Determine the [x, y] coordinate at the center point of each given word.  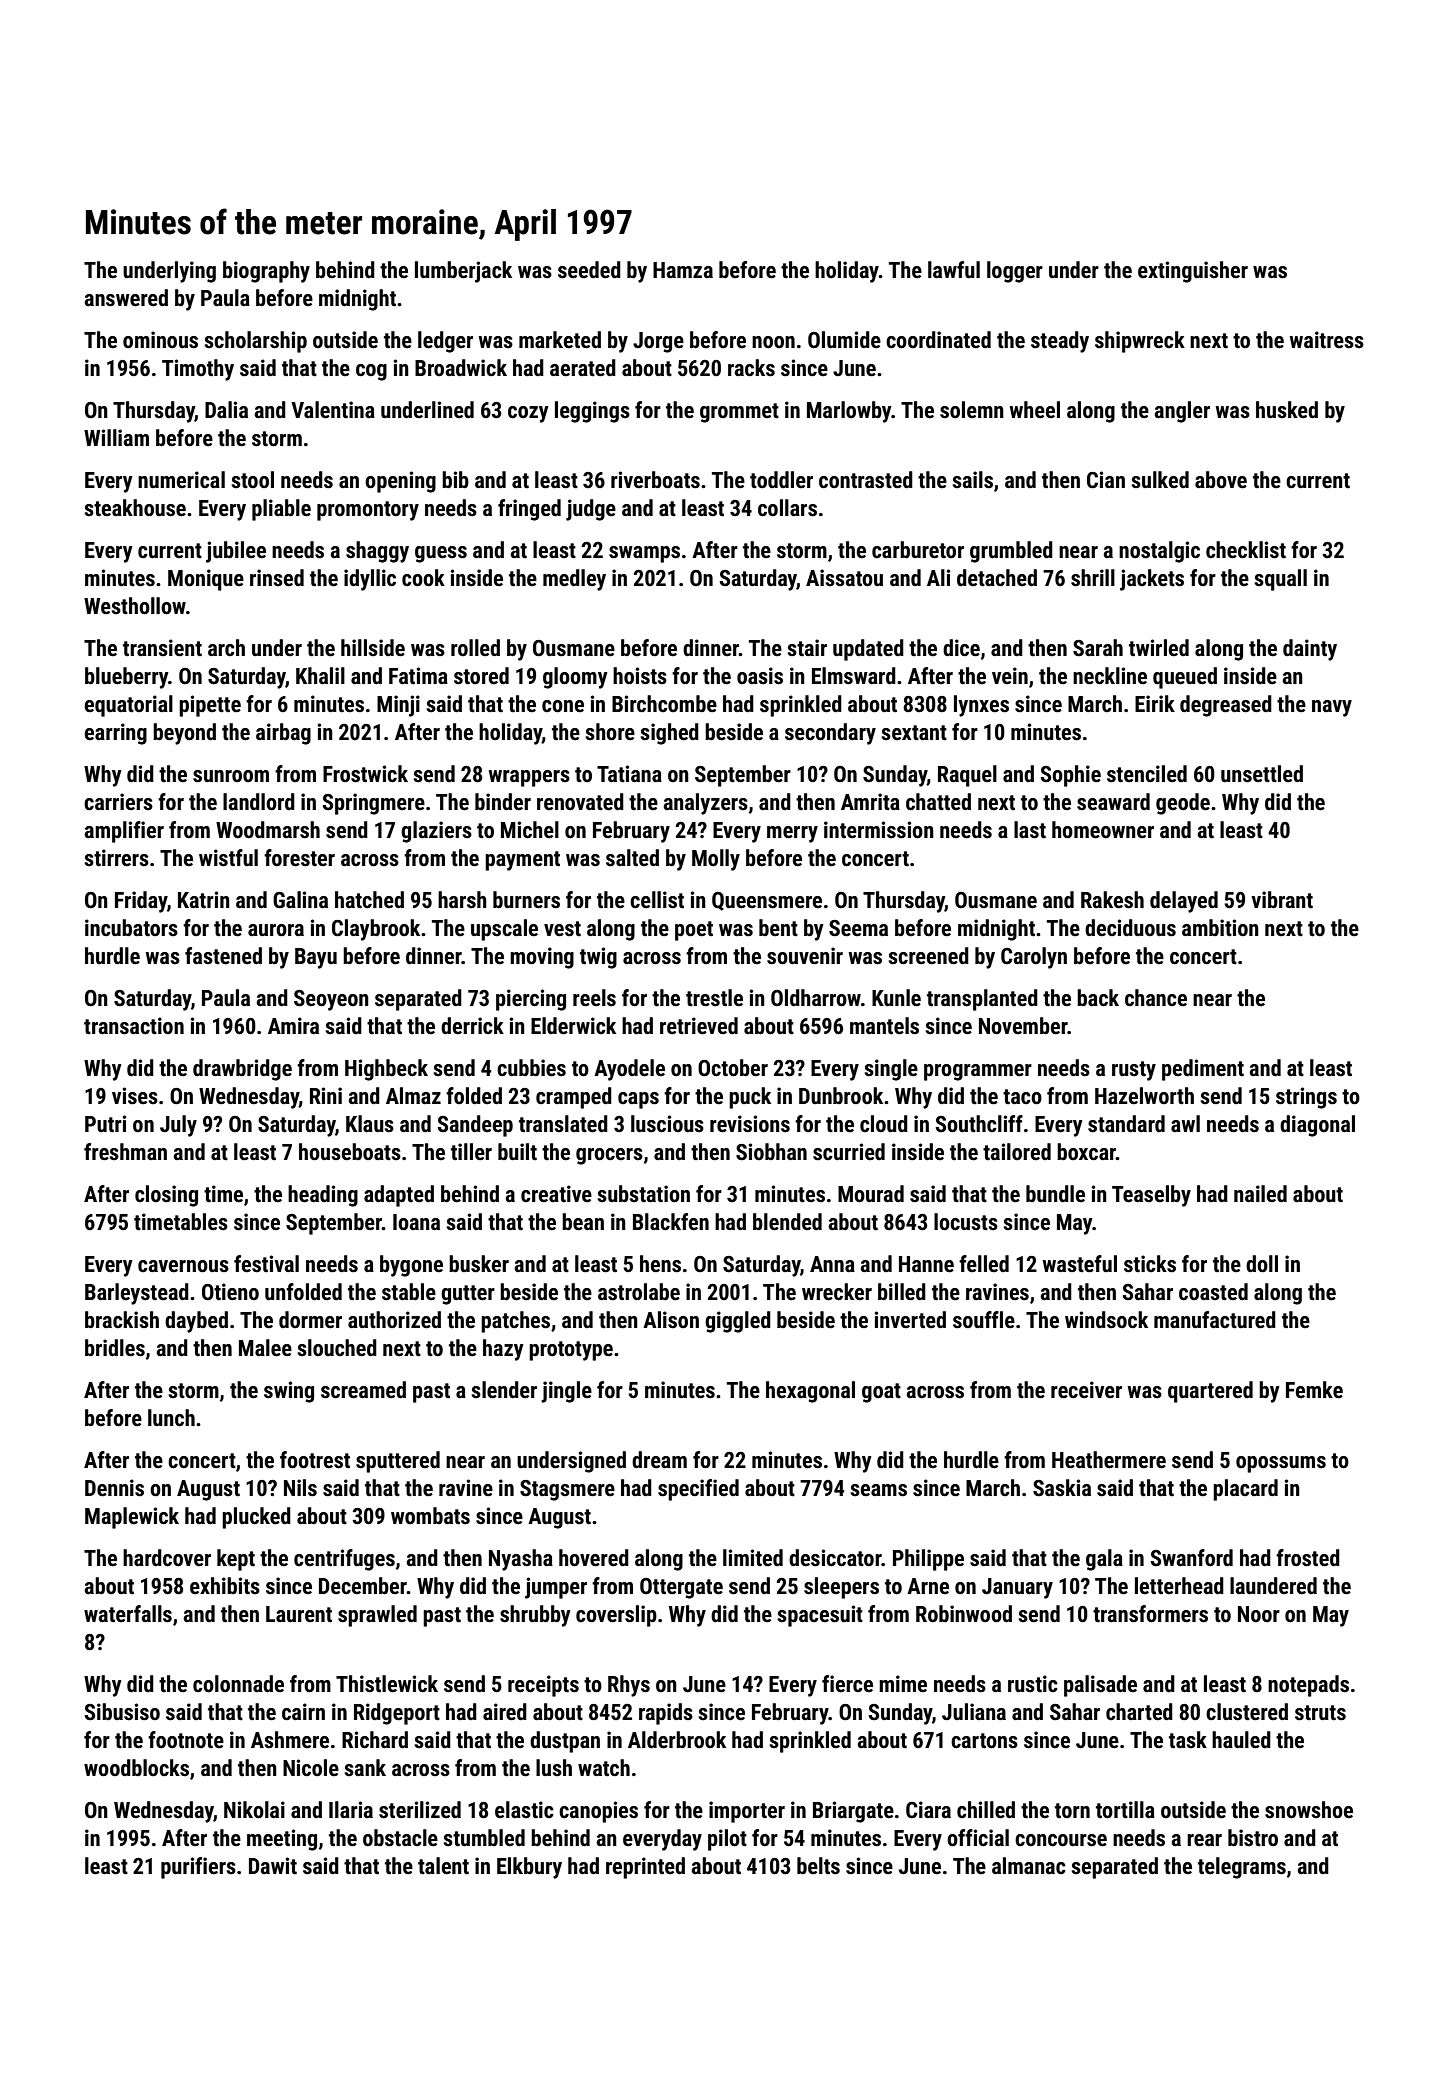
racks [751, 368]
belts [818, 1866]
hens [660, 1264]
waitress [1327, 340]
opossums [1281, 1464]
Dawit [273, 1865]
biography [266, 272]
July [178, 1126]
